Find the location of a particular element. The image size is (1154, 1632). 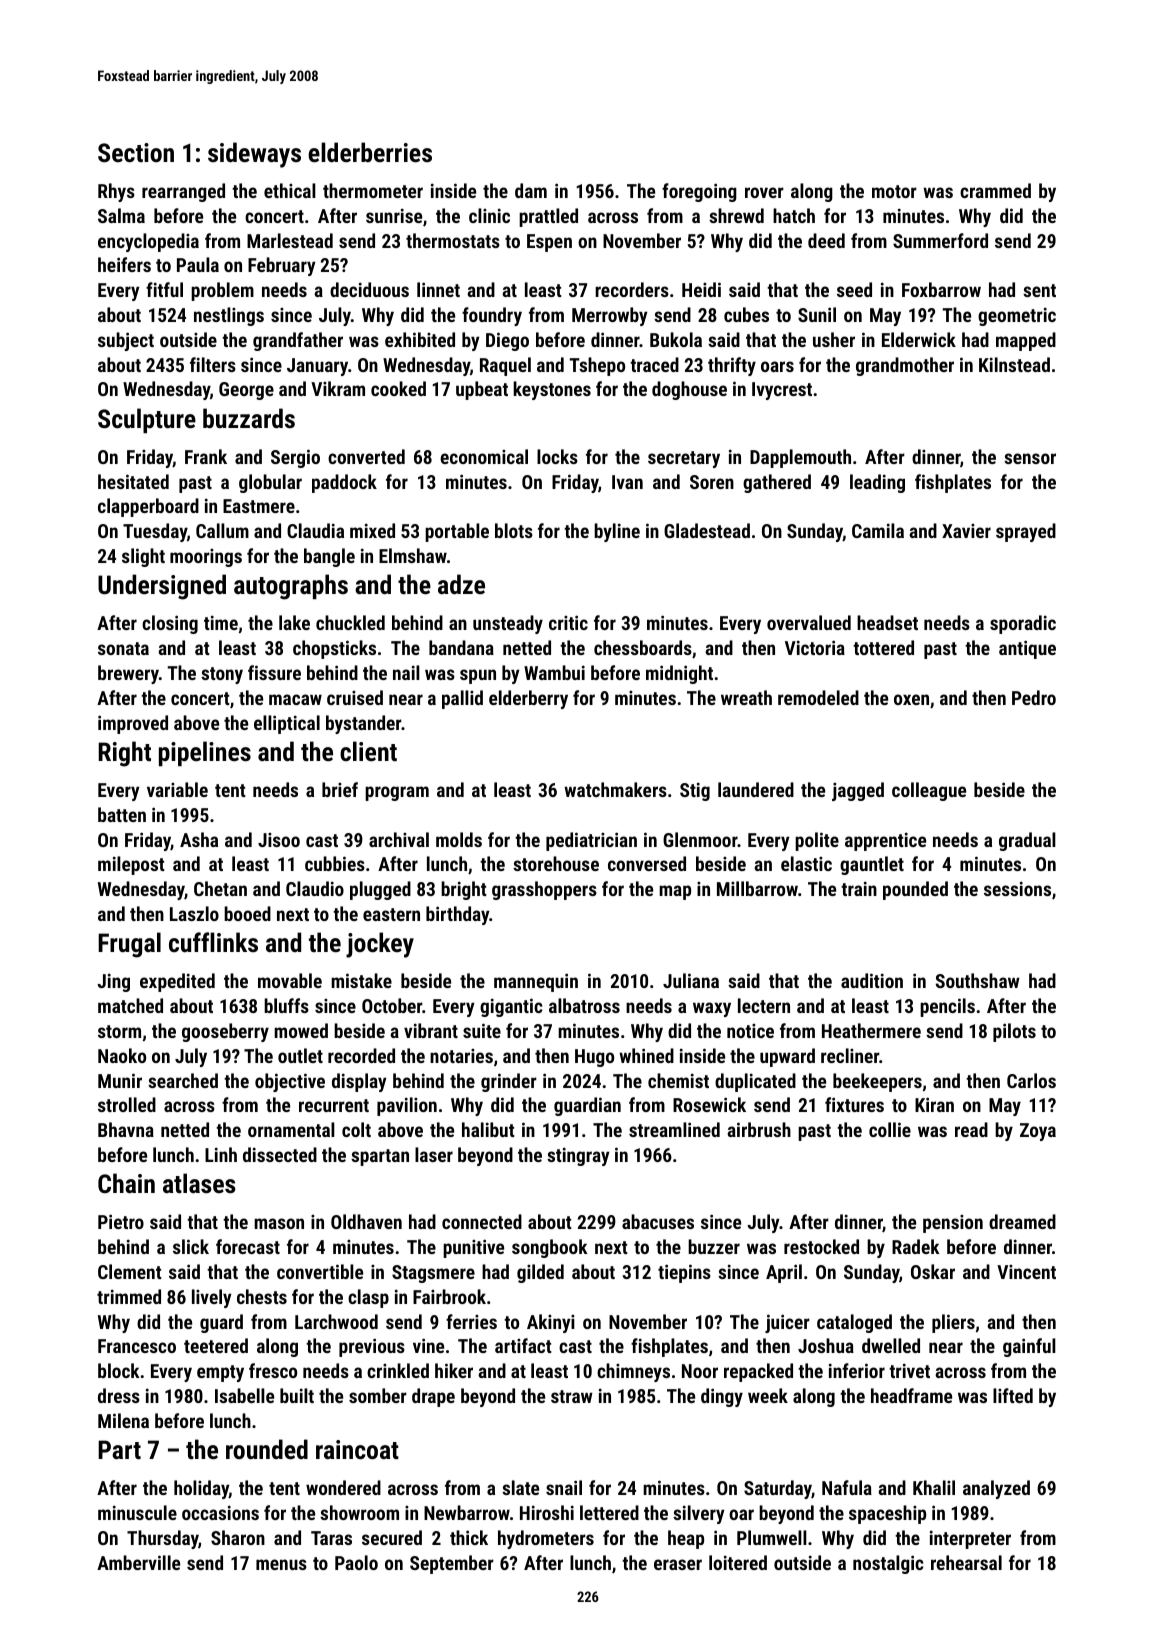

suite is located at coordinates (482, 1030).
